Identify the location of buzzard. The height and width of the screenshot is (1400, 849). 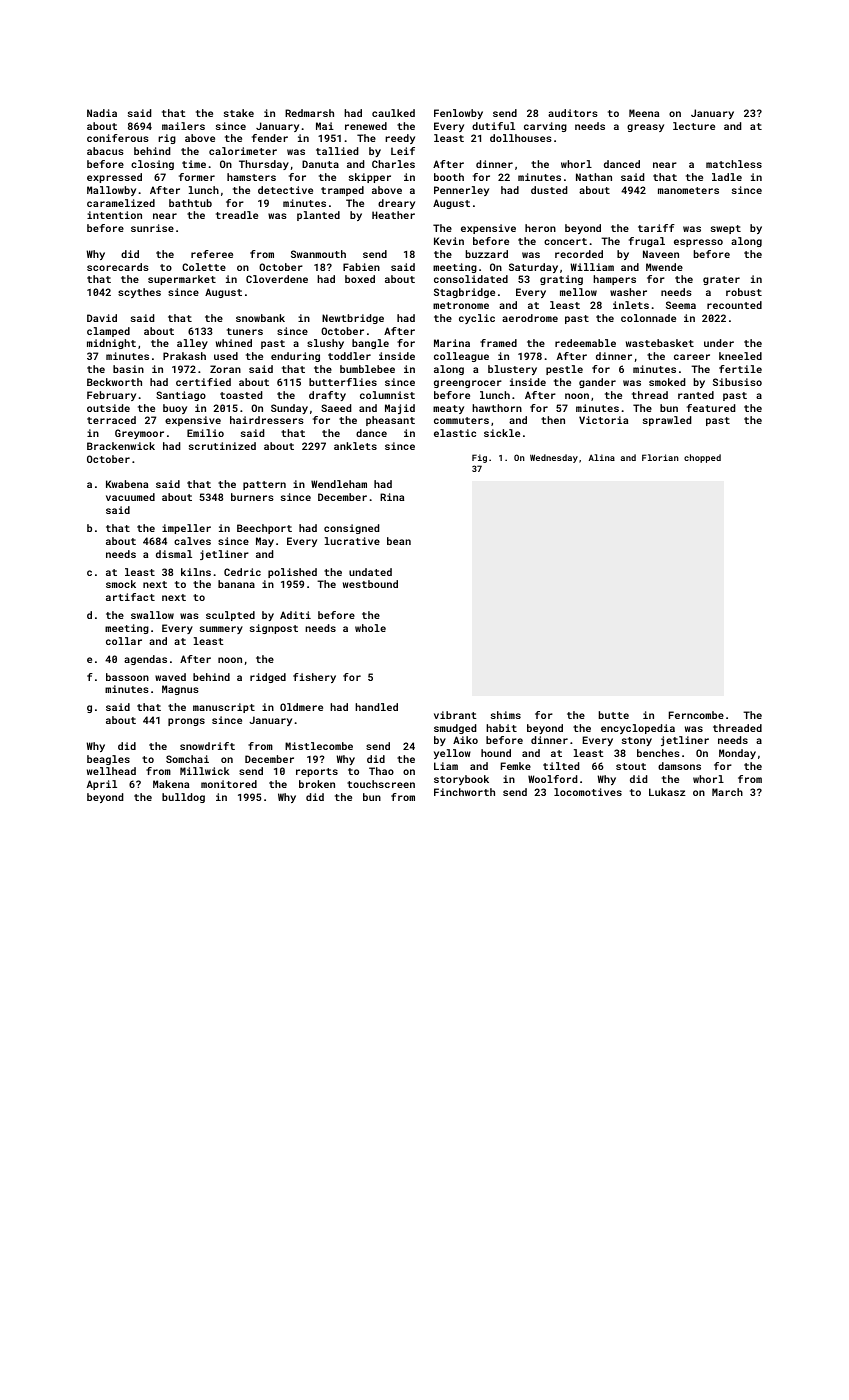
(487, 254).
